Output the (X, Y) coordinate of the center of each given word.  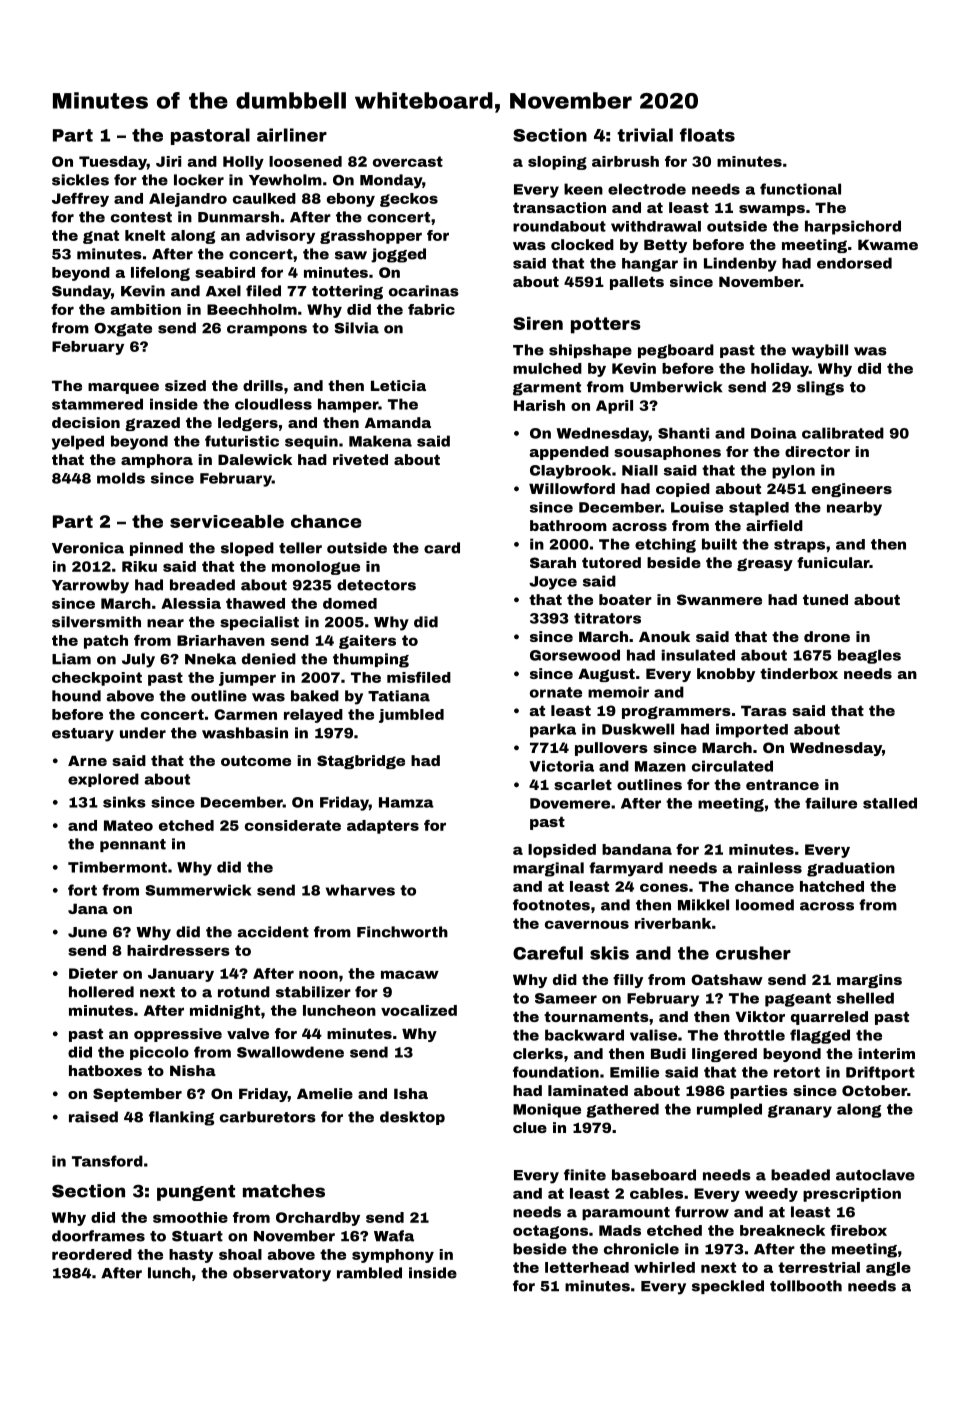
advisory (280, 237)
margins (869, 981)
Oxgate (123, 330)
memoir (618, 692)
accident (273, 932)
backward (584, 1035)
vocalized (419, 1010)
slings (820, 388)
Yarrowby (90, 586)
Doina (774, 433)
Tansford (107, 1161)
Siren (538, 323)
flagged (820, 1036)
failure (831, 803)
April (614, 407)
